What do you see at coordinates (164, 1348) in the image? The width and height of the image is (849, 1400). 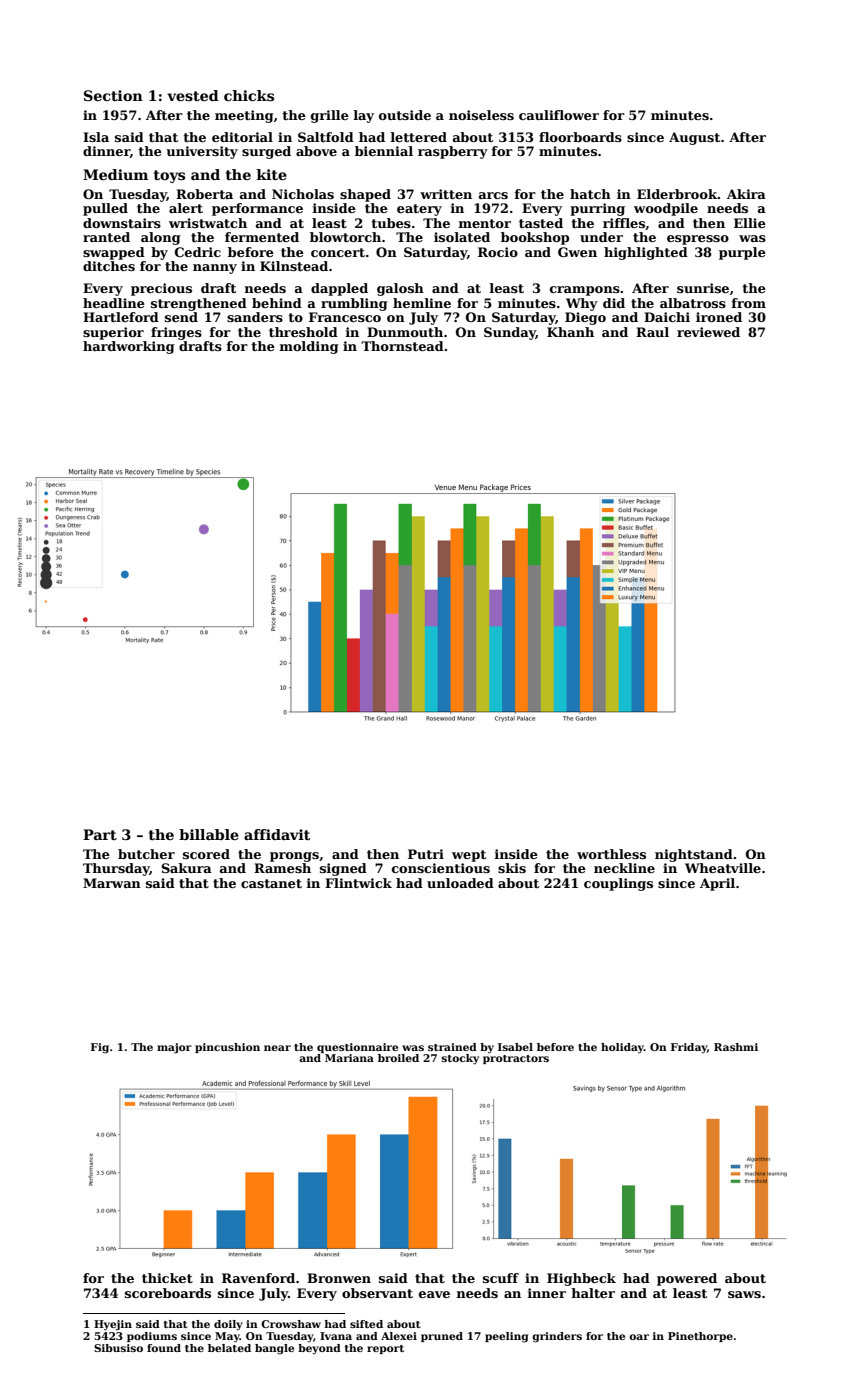 I see `found` at bounding box center [164, 1348].
